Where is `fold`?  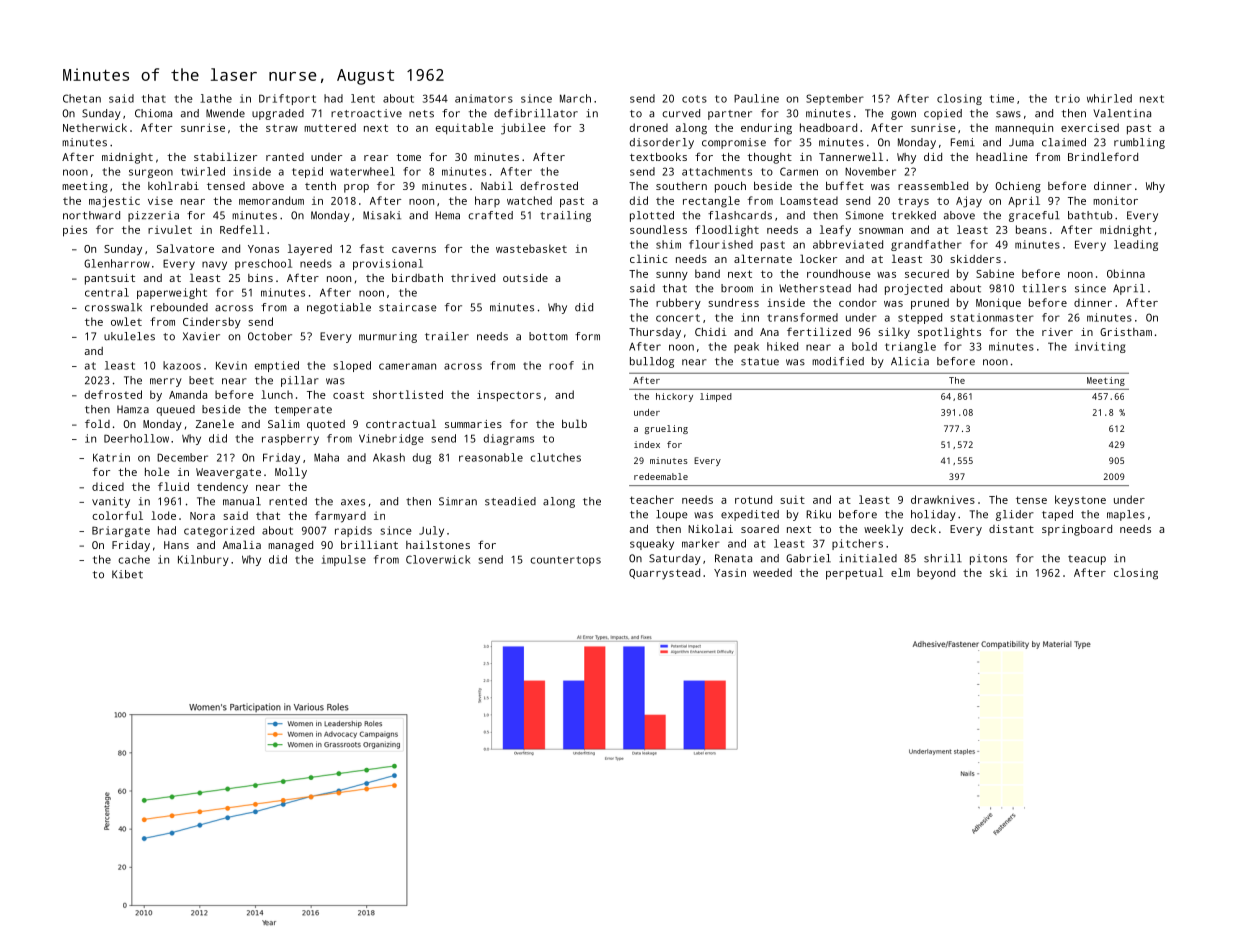
fold is located at coordinates (97, 423).
